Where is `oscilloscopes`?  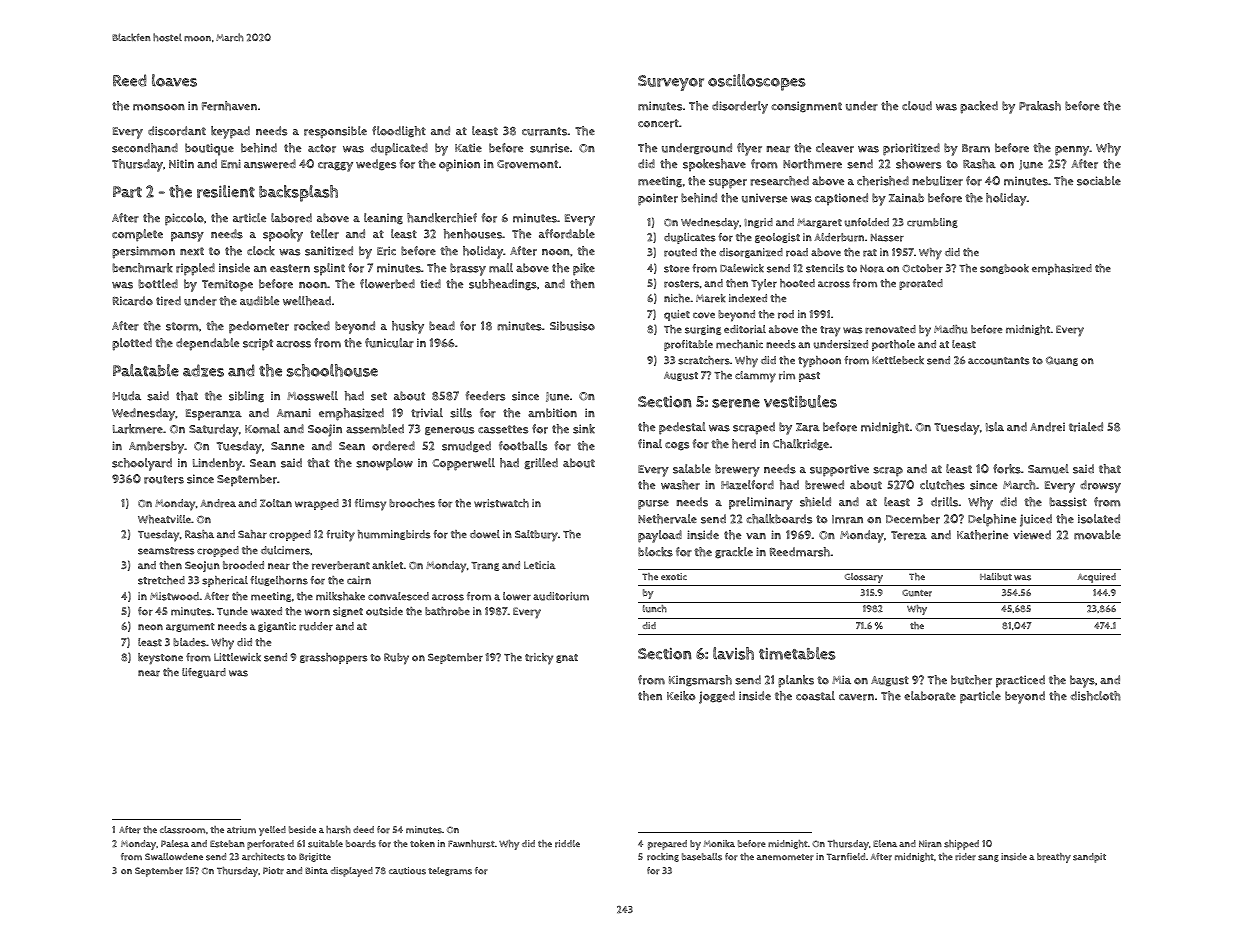
oscilloscopes is located at coordinates (756, 82).
